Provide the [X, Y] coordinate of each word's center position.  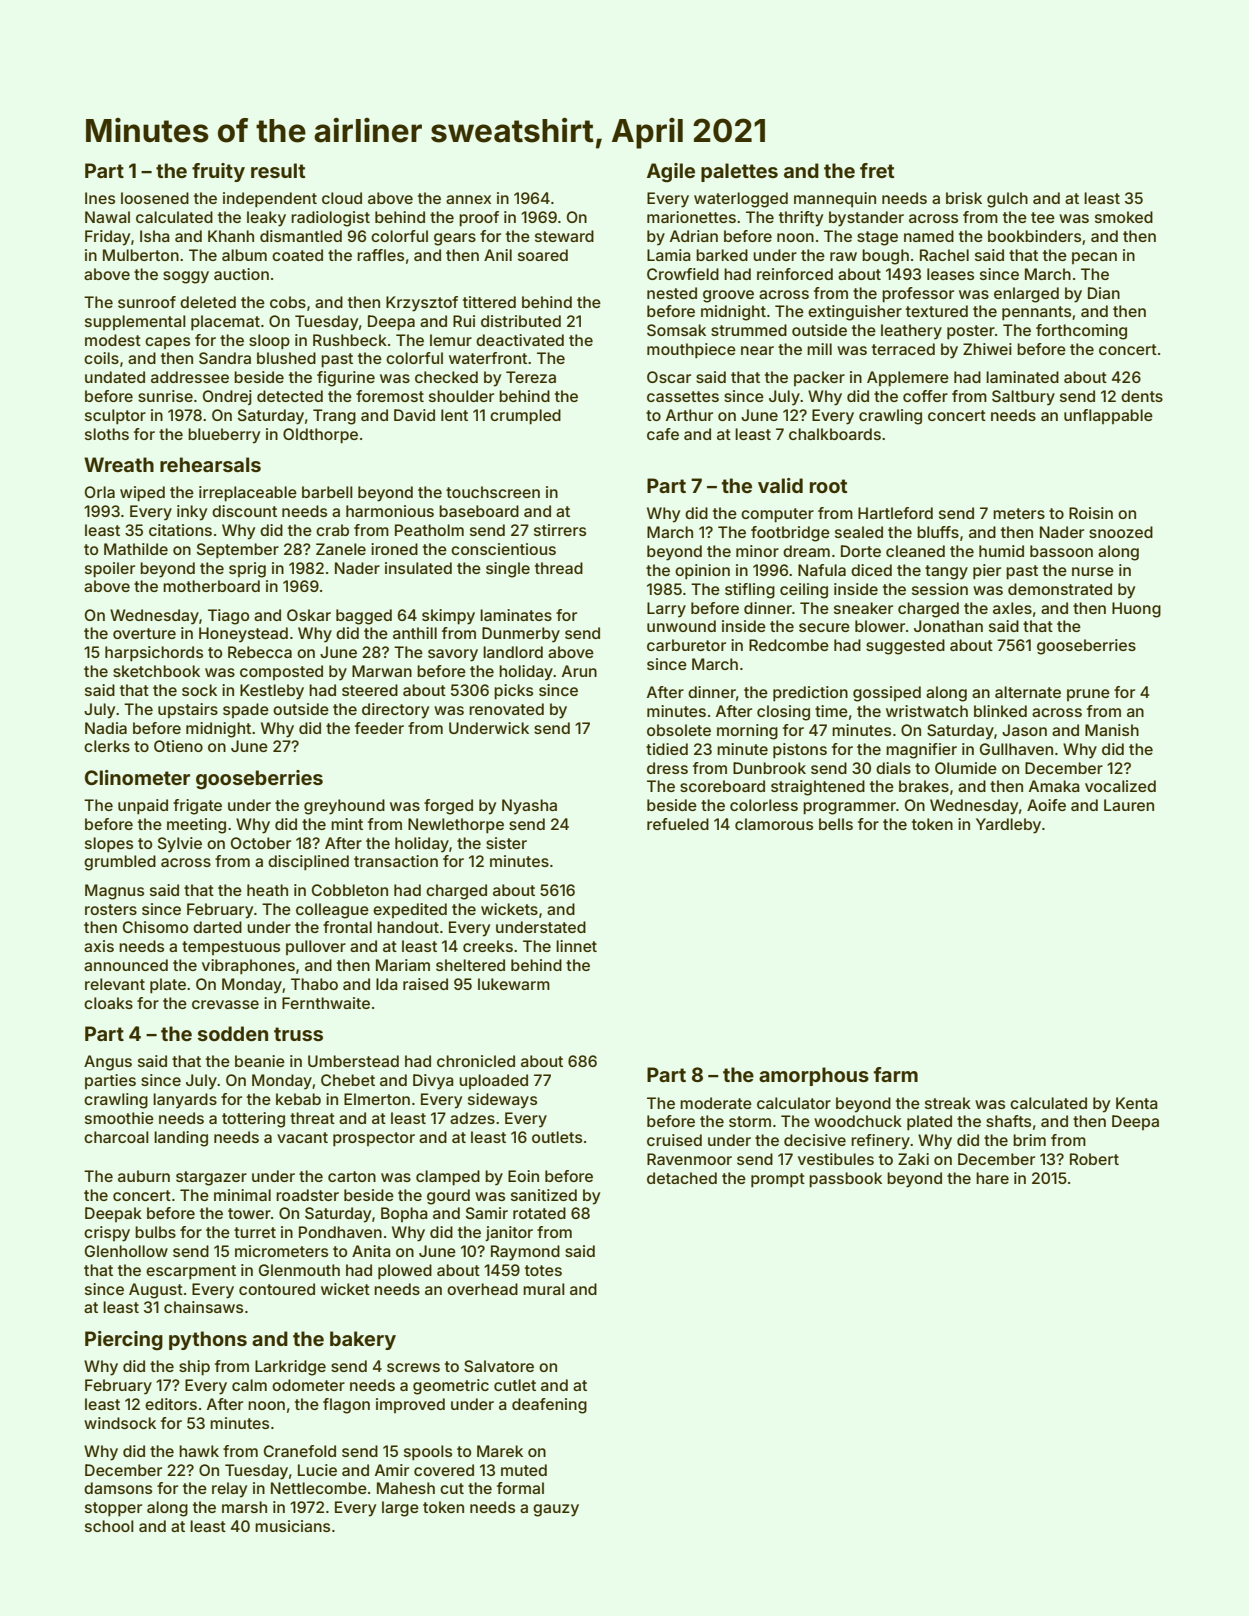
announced [126, 965]
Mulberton [141, 255]
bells [836, 824]
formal [520, 1488]
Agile [671, 173]
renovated [506, 709]
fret [877, 170]
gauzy [556, 1510]
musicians [292, 1526]
